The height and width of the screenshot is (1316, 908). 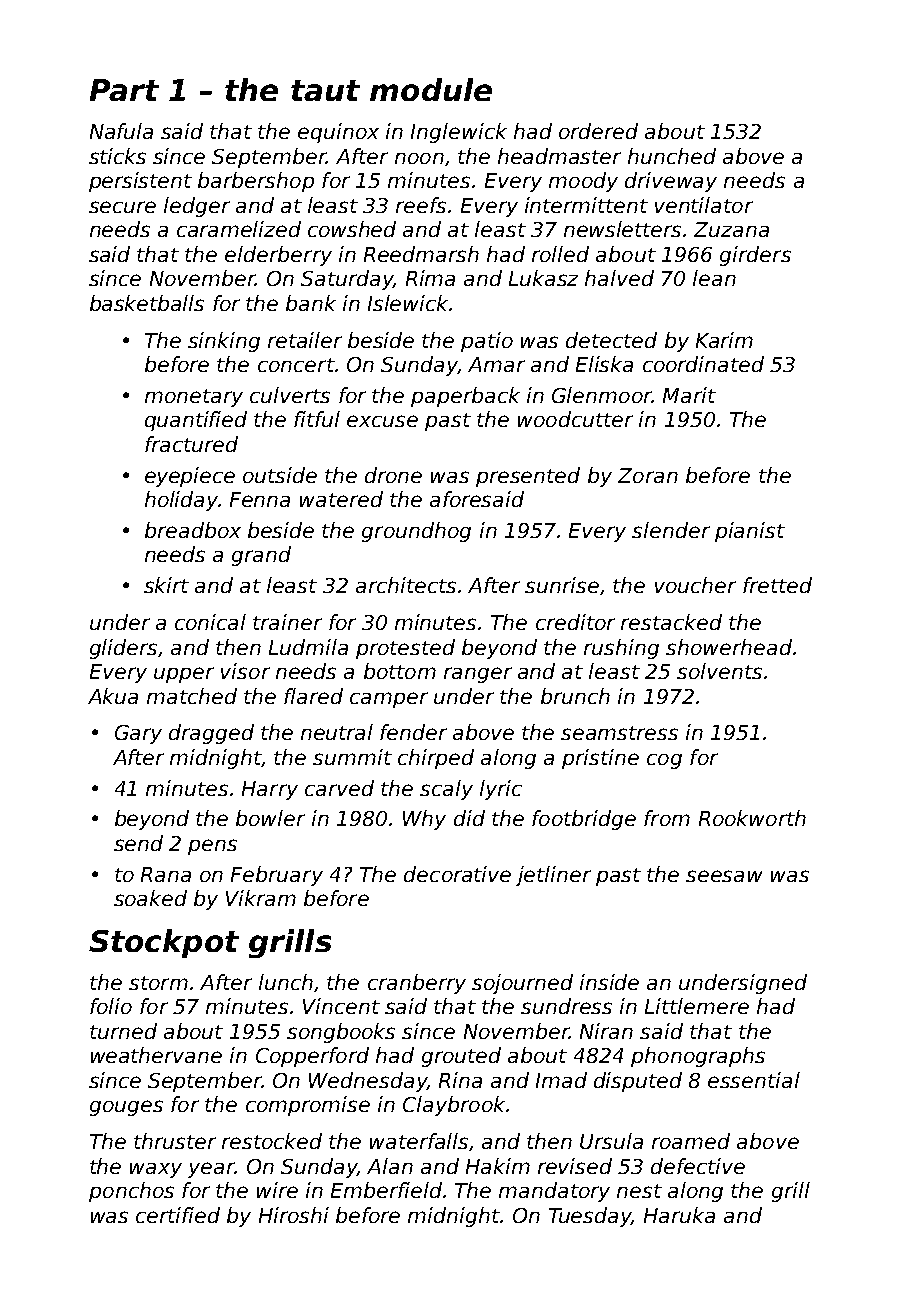 I want to click on pianist, so click(x=750, y=532).
